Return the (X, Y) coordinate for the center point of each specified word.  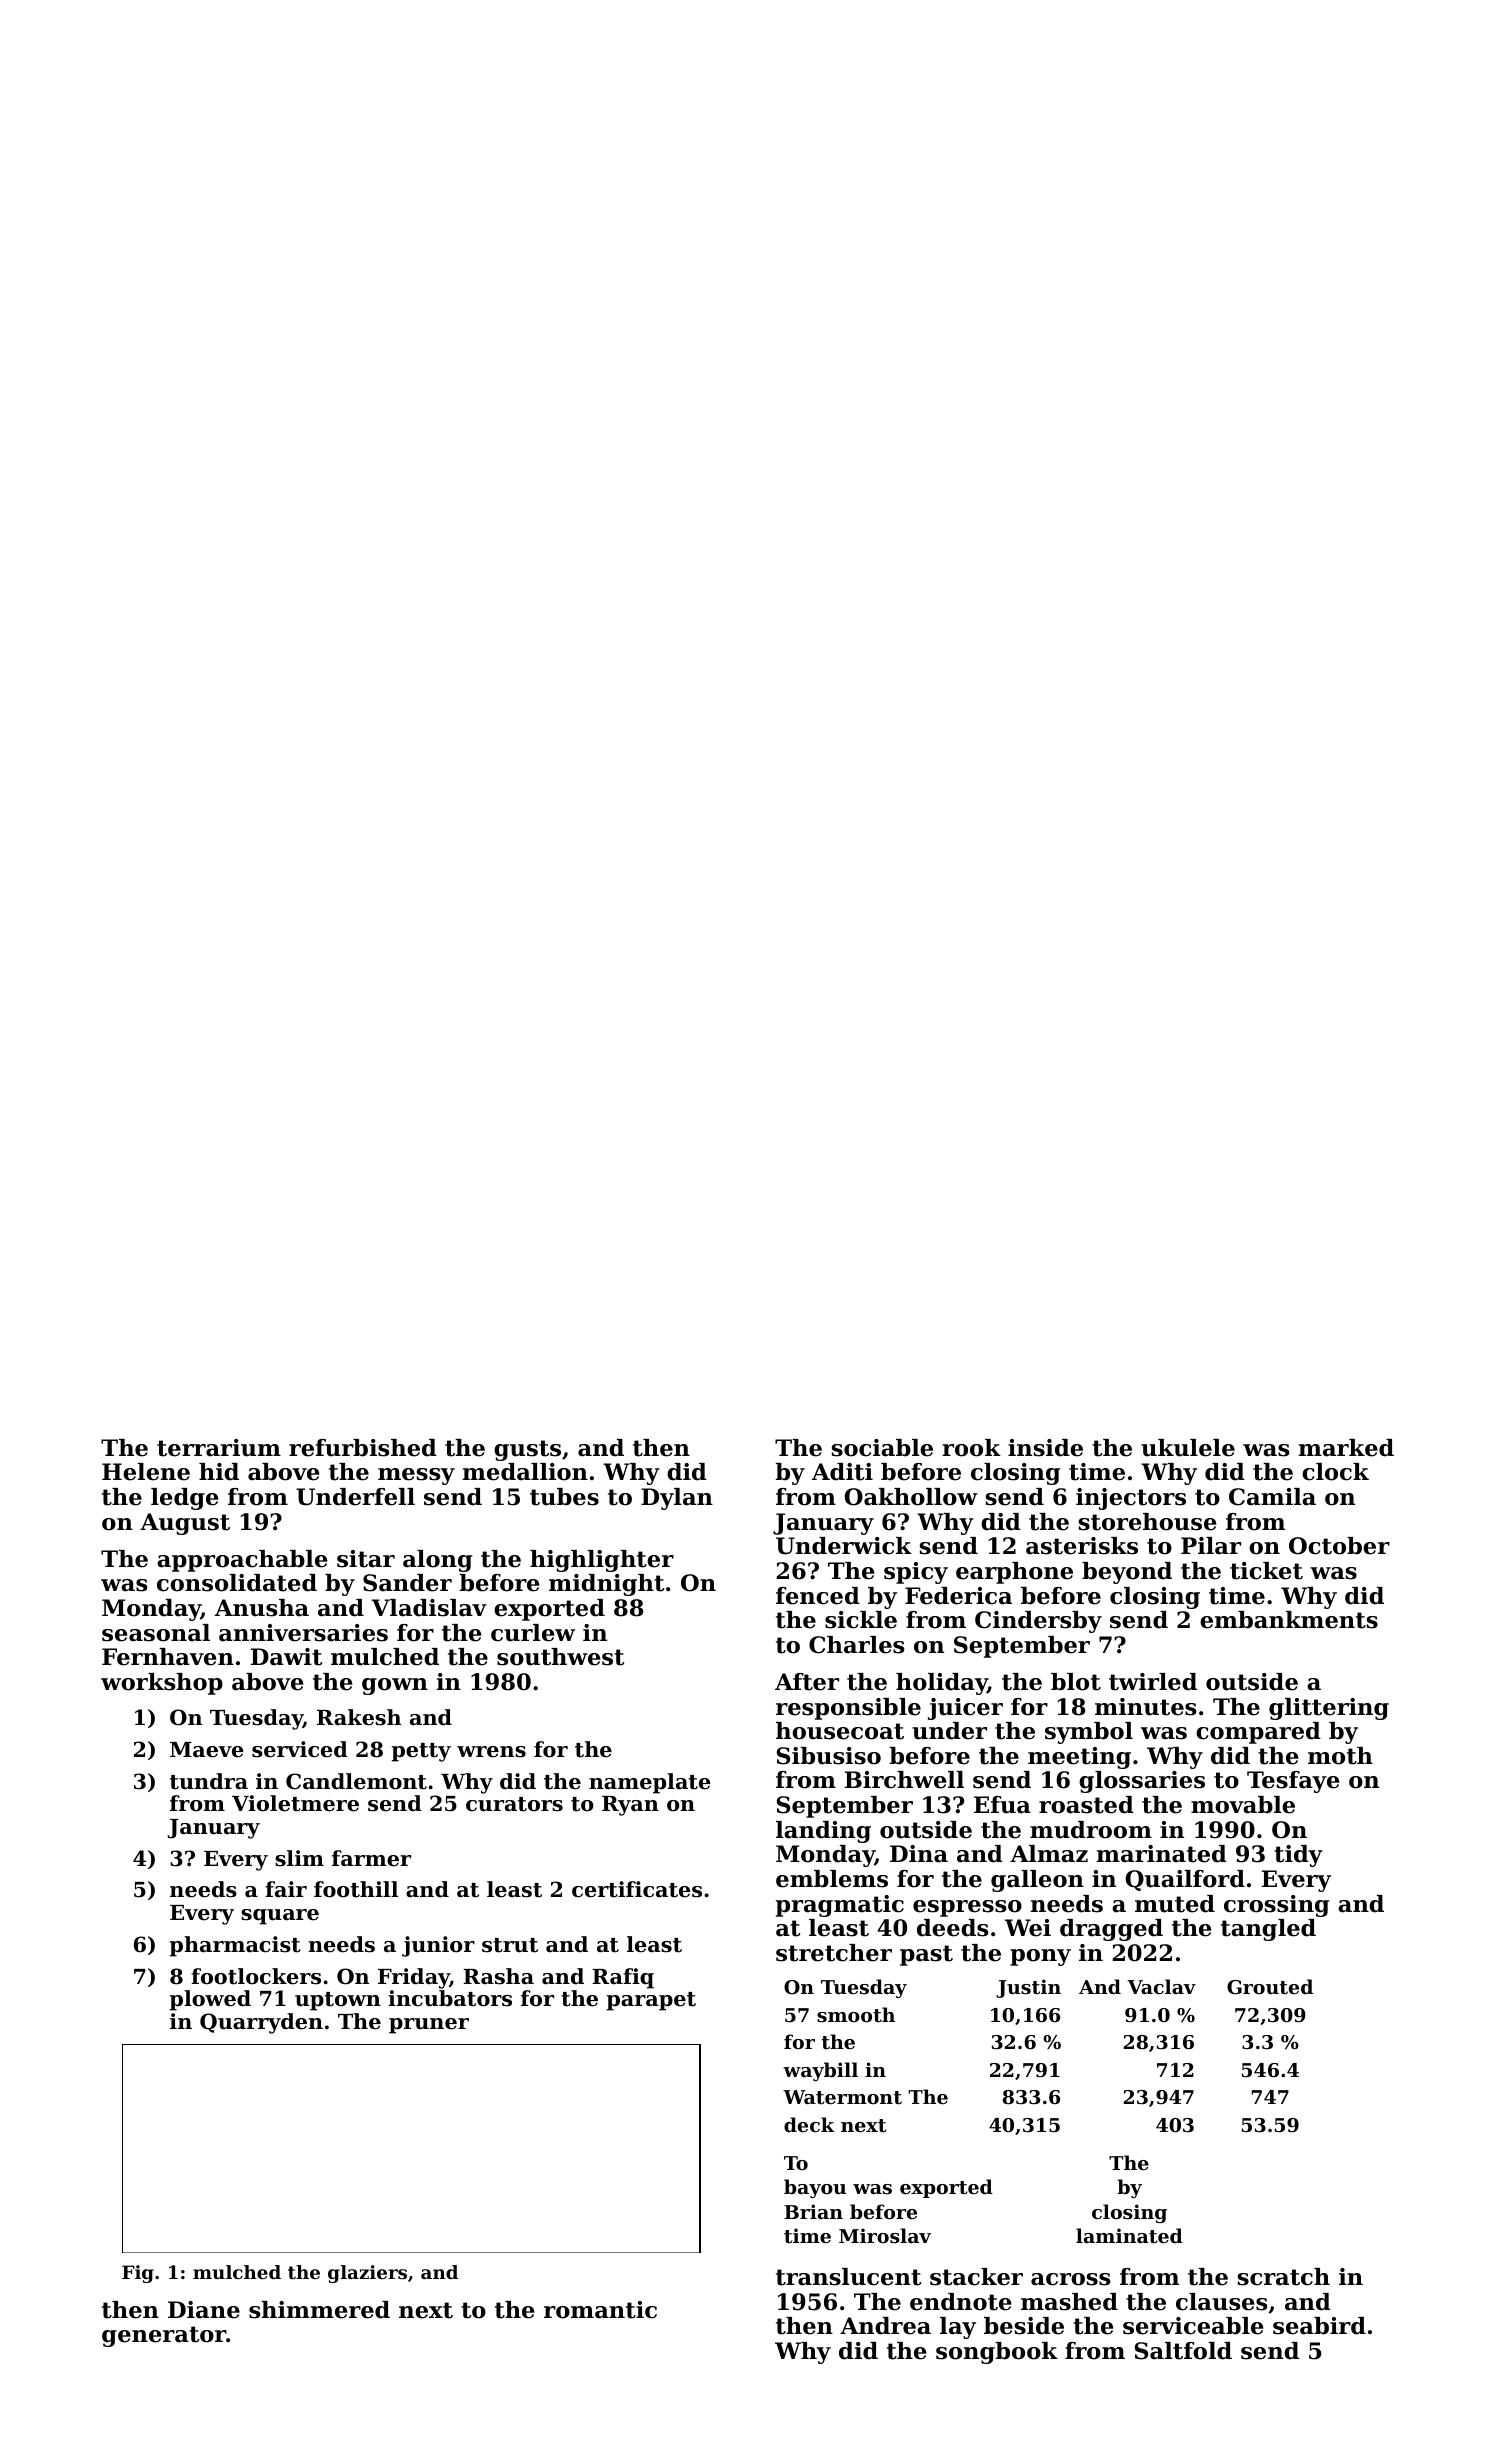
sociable (882, 1448)
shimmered (319, 2310)
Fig (138, 2274)
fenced (818, 1596)
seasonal (156, 1633)
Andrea (885, 2326)
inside (1045, 1448)
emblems (832, 1879)
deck (809, 2124)
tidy (1298, 1856)
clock (1335, 1472)
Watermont (842, 2097)
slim (299, 1858)
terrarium (219, 1448)
